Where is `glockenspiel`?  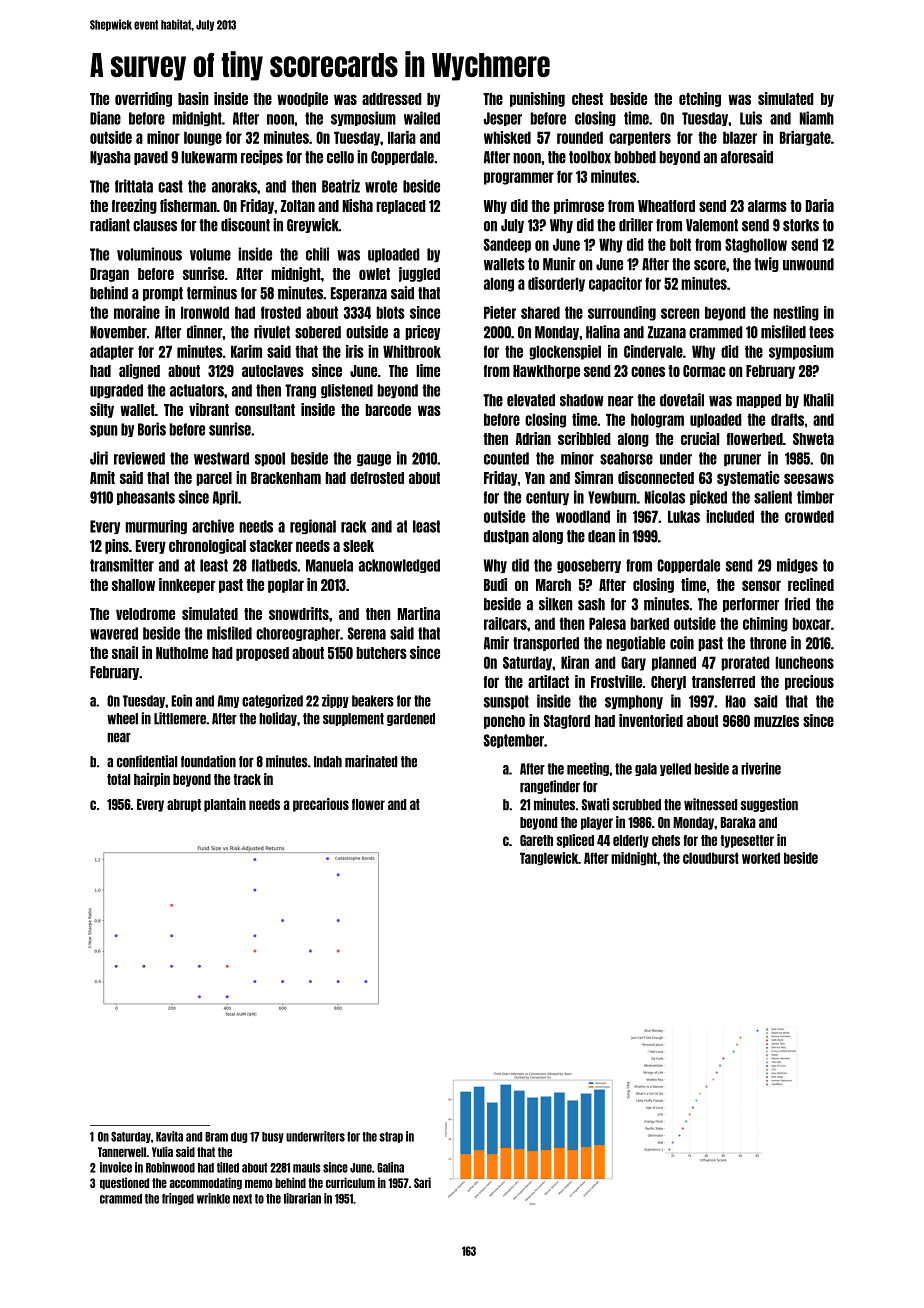 glockenspiel is located at coordinates (565, 352).
